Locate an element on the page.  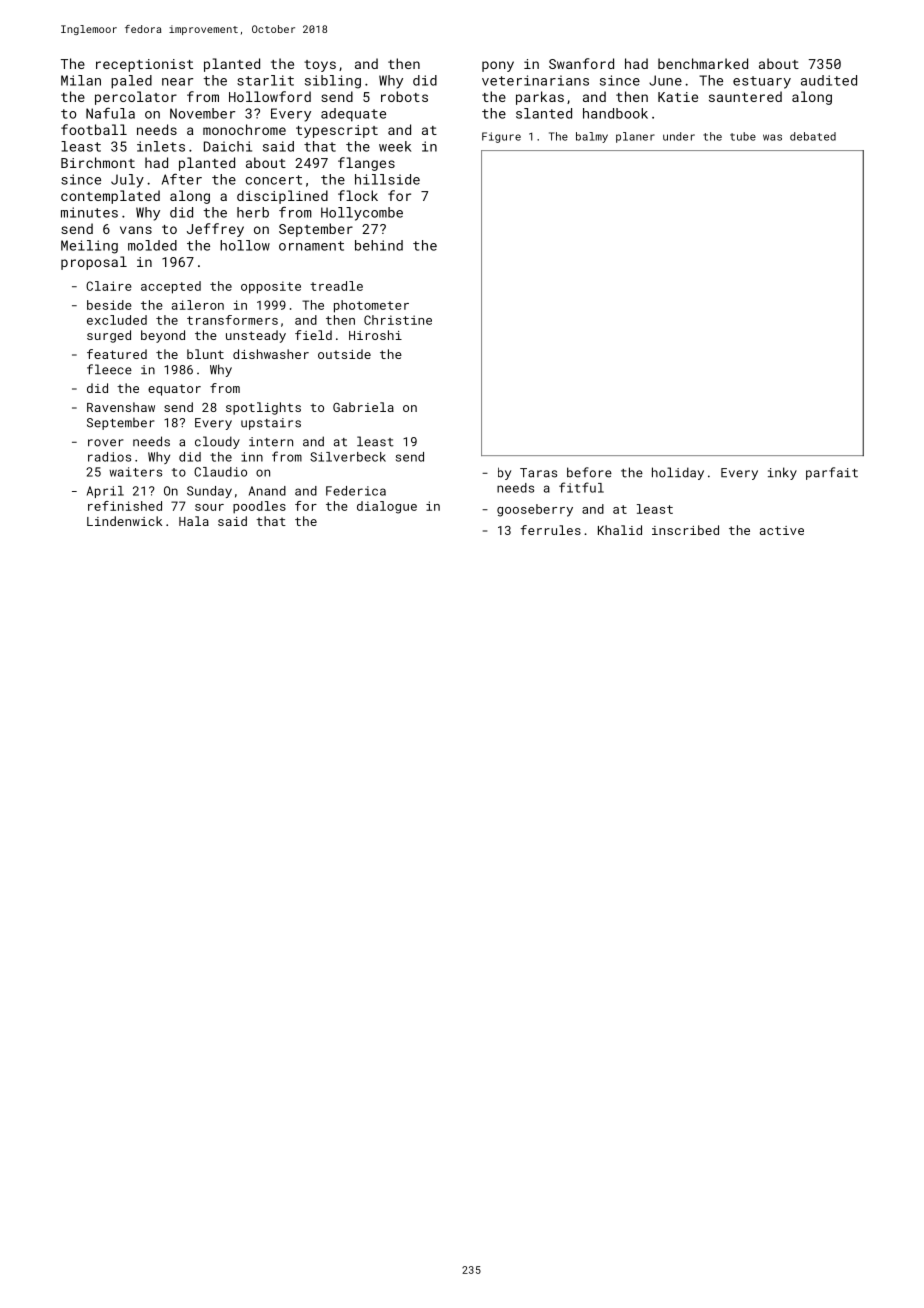
balmy is located at coordinates (592, 137).
